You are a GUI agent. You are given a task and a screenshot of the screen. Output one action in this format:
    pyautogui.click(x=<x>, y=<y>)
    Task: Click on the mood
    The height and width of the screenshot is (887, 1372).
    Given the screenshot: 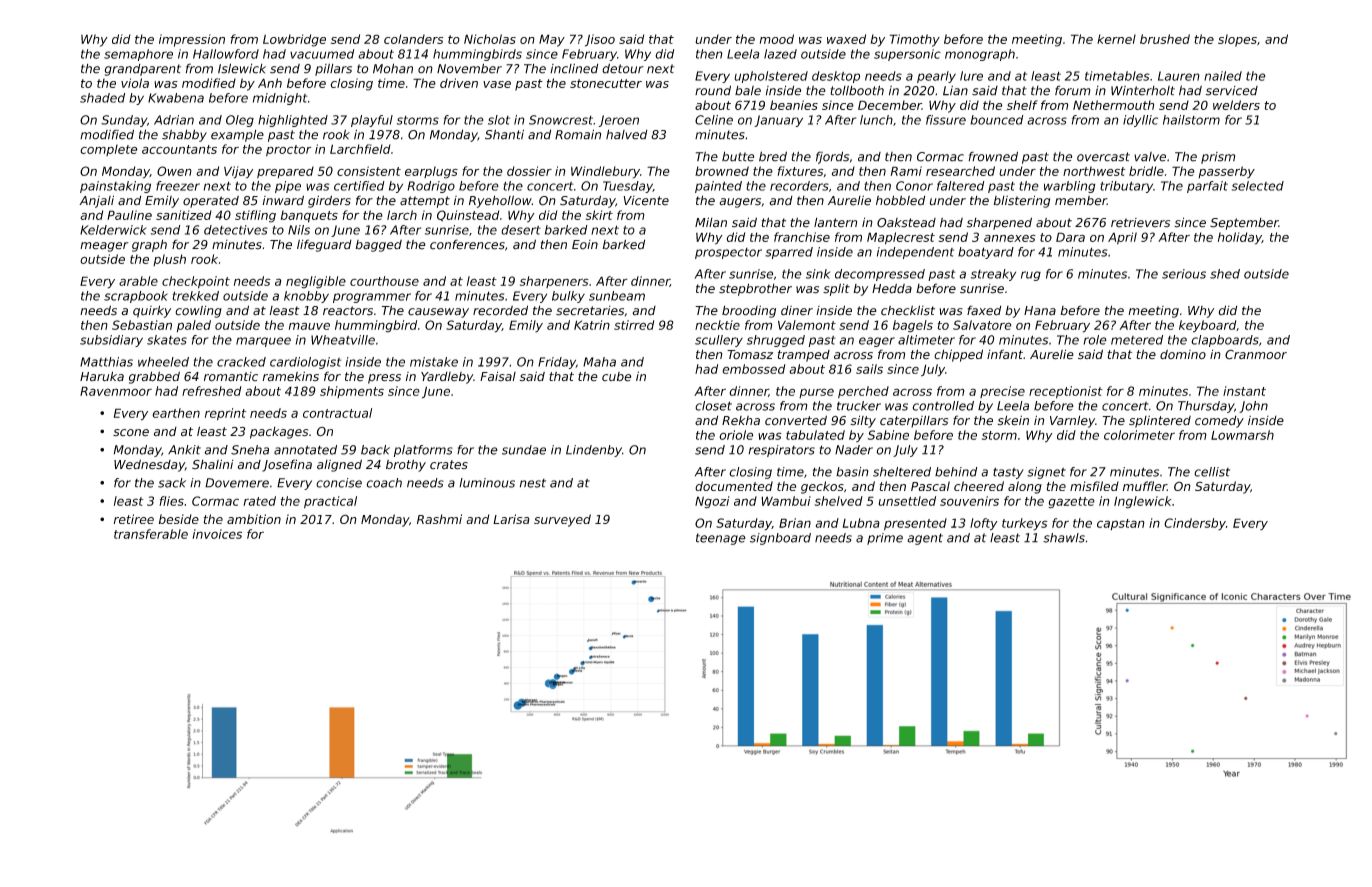 What is the action you would take?
    pyautogui.click(x=777, y=39)
